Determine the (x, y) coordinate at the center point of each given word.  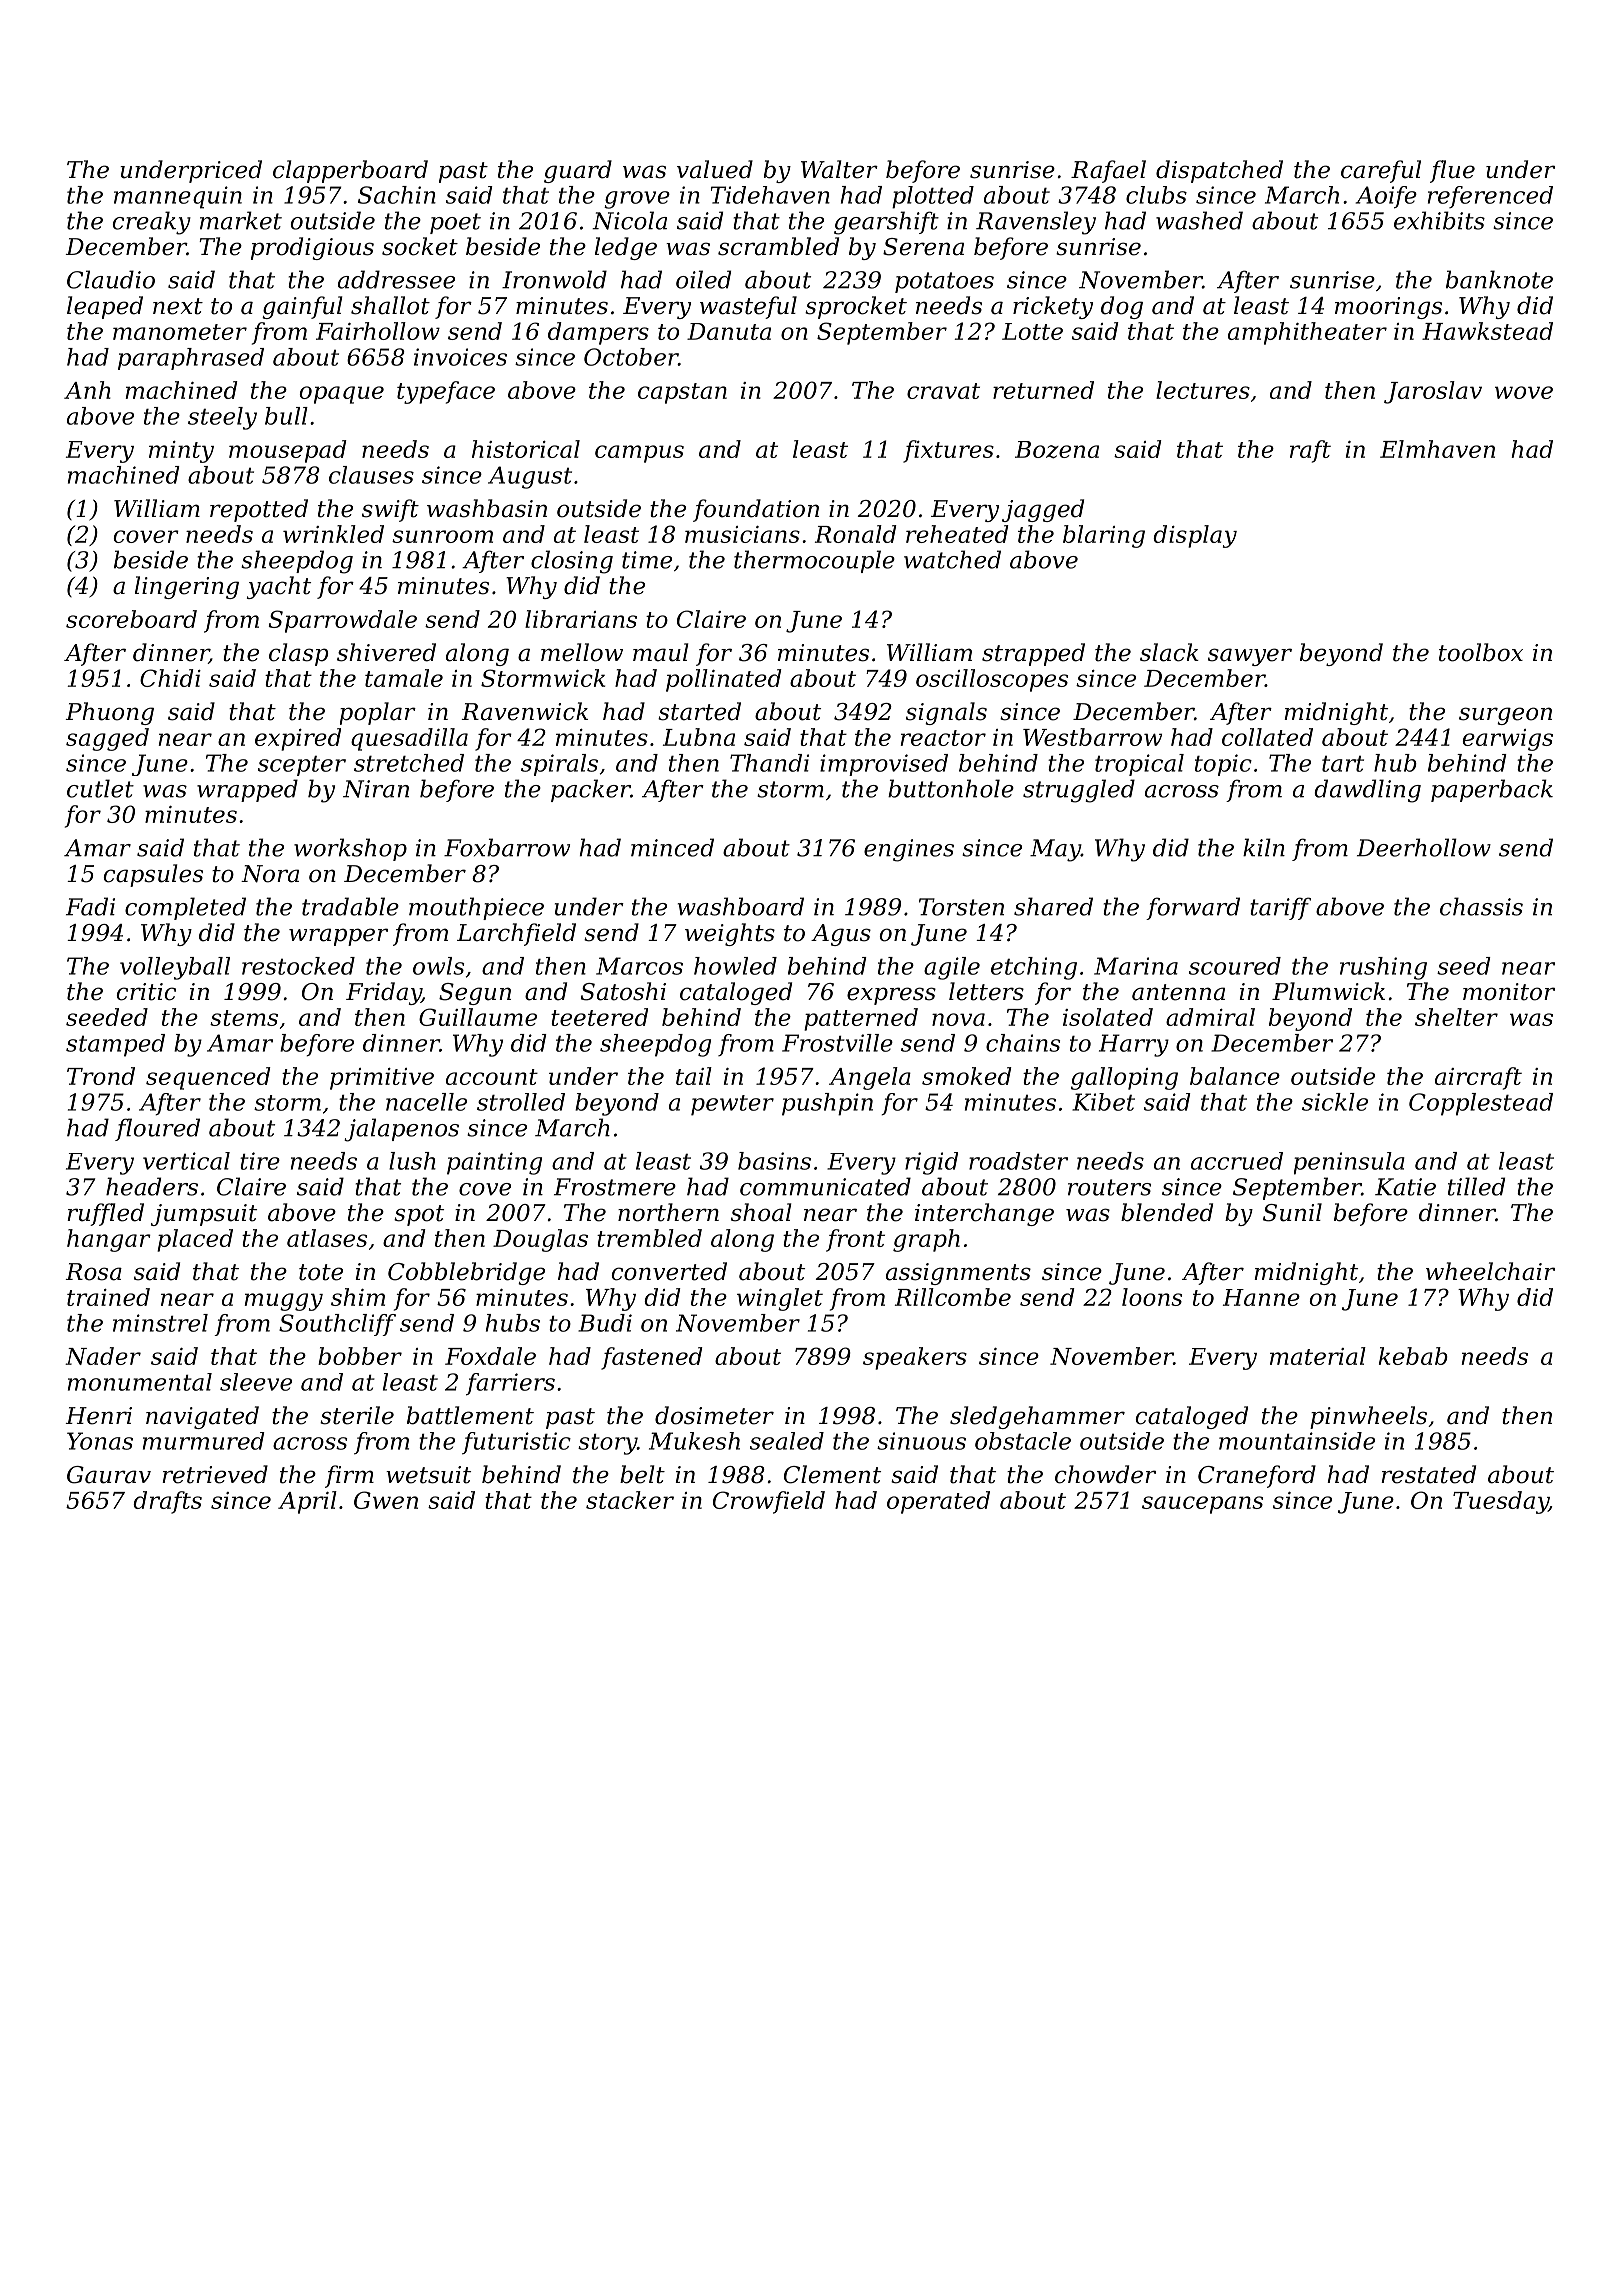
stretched (409, 763)
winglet (780, 1299)
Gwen (386, 1500)
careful (1381, 171)
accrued (1237, 1161)
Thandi (769, 763)
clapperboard (350, 171)
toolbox (1481, 652)
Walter (839, 169)
